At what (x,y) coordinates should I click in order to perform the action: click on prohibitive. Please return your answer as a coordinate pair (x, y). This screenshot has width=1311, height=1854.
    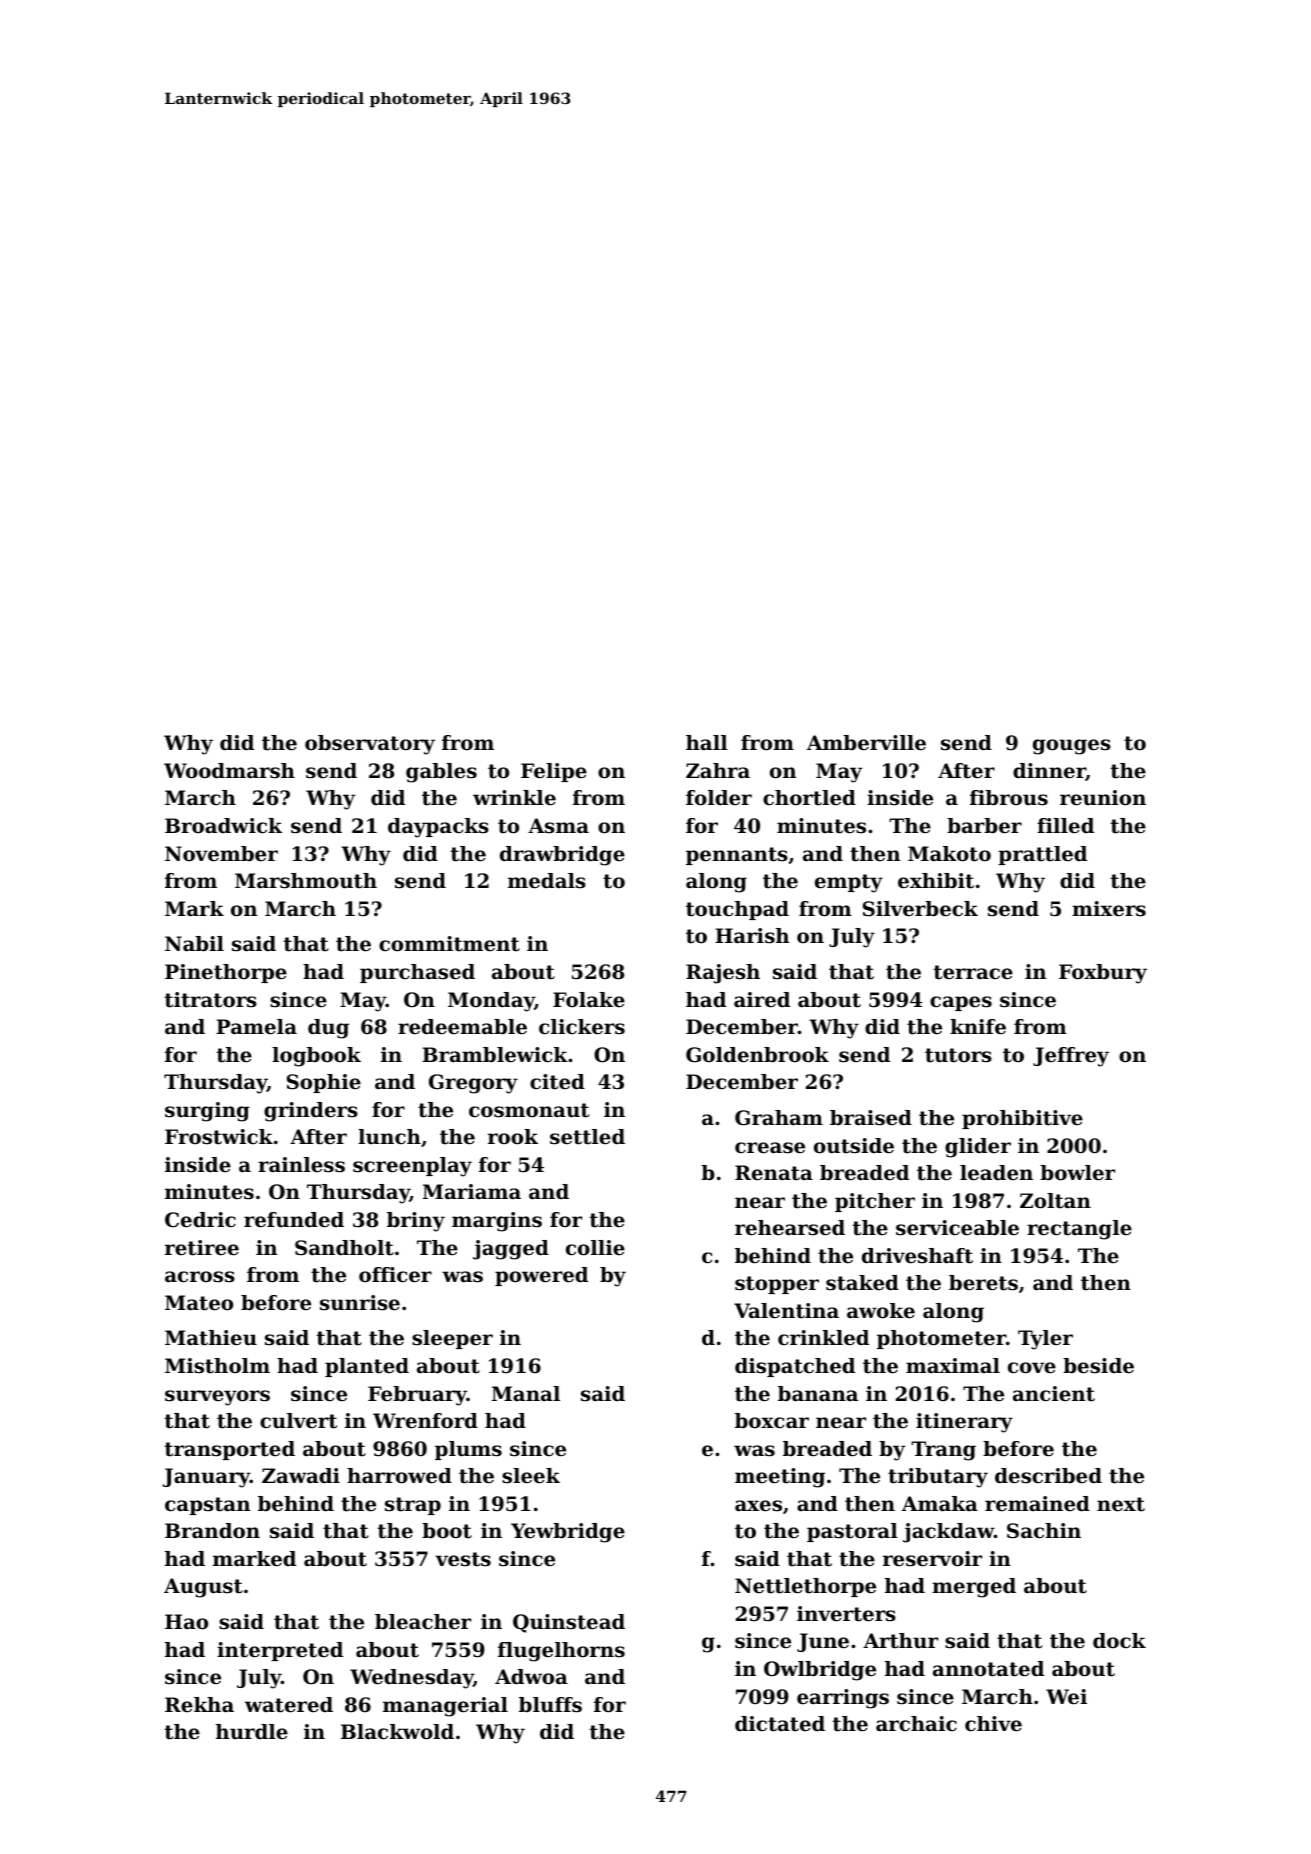
    Looking at the image, I should click on (1022, 1119).
